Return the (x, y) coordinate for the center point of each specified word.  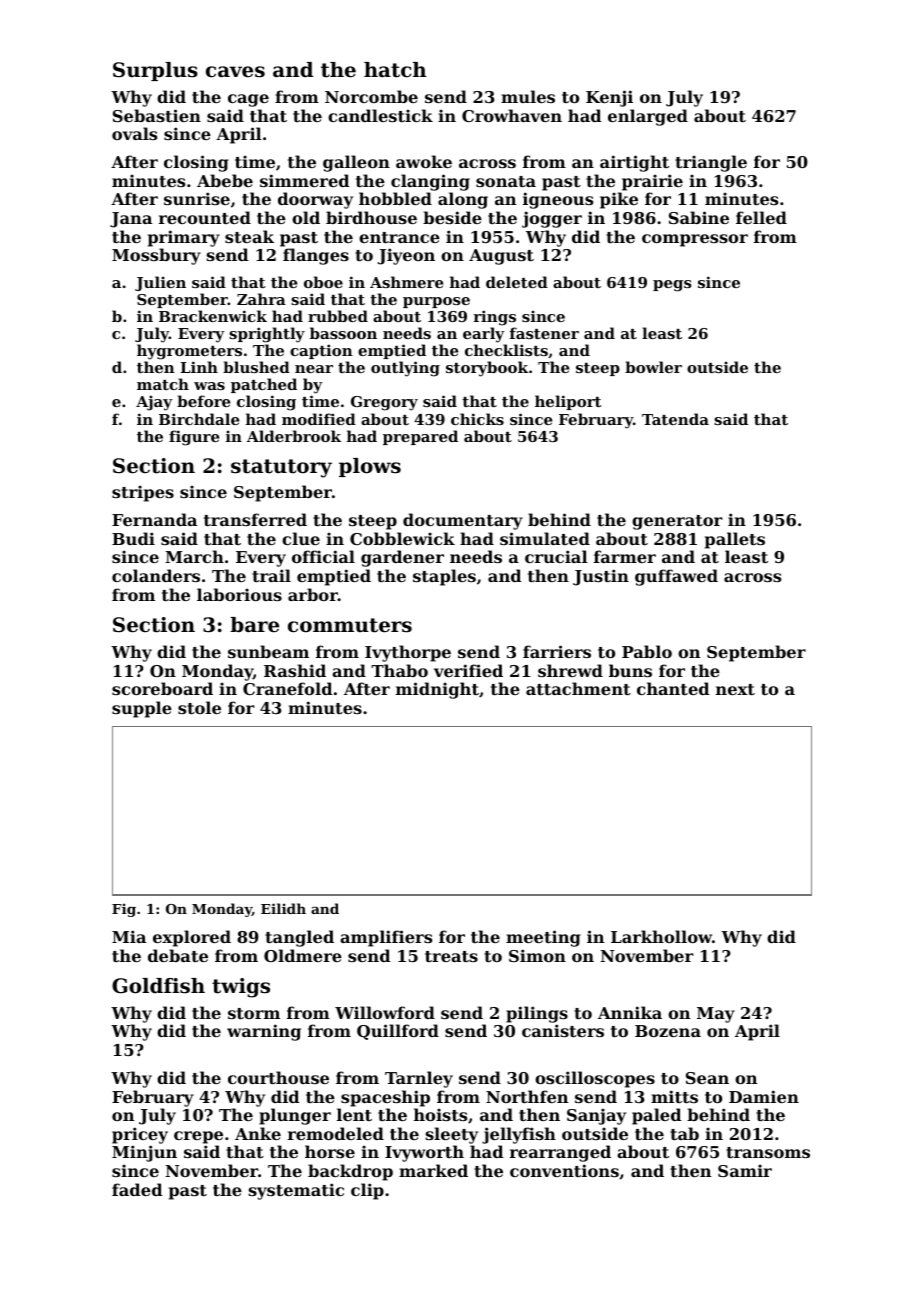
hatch (395, 70)
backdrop (350, 1172)
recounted (205, 217)
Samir (745, 1170)
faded (137, 1189)
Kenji (609, 98)
